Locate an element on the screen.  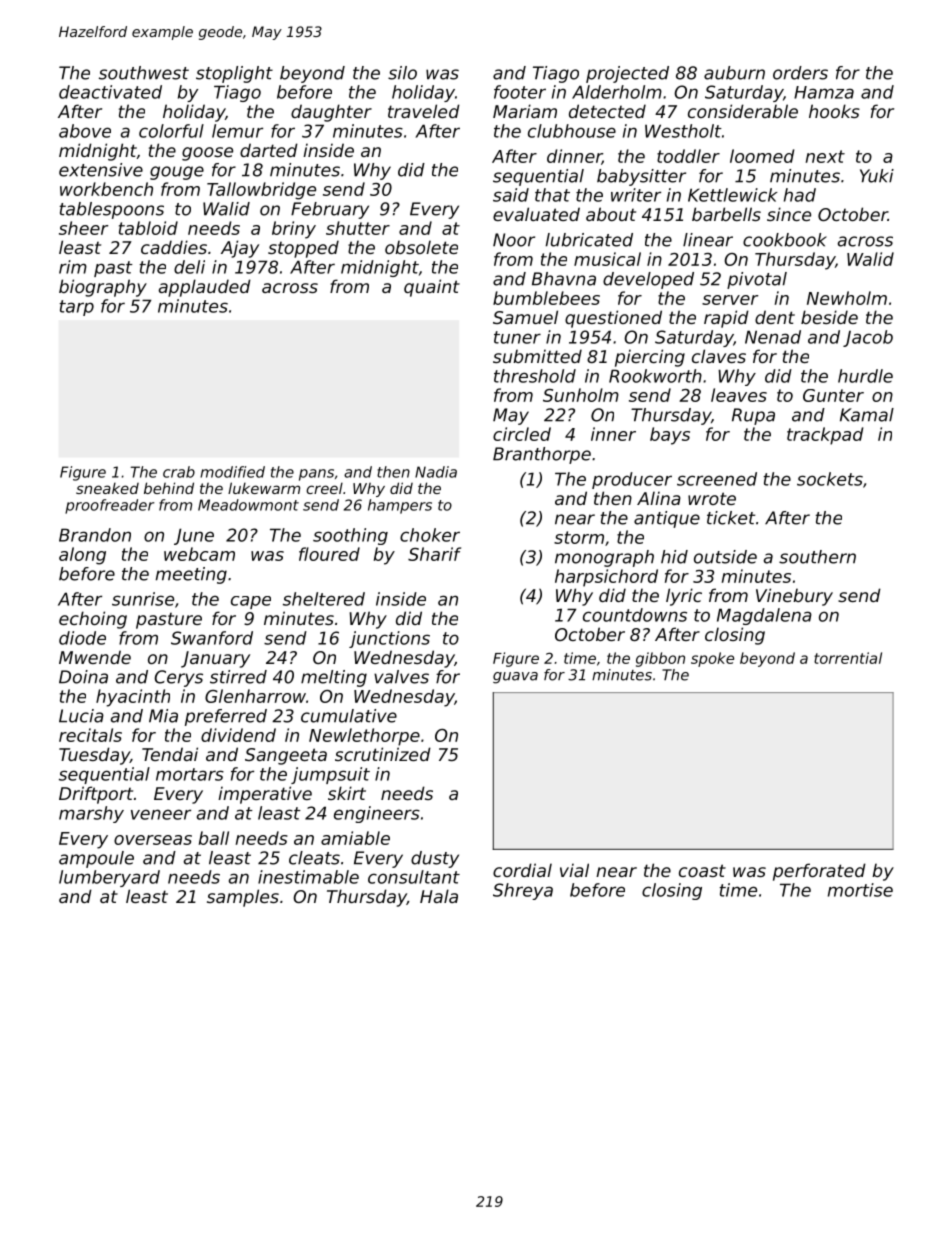
Westholt is located at coordinates (683, 131).
